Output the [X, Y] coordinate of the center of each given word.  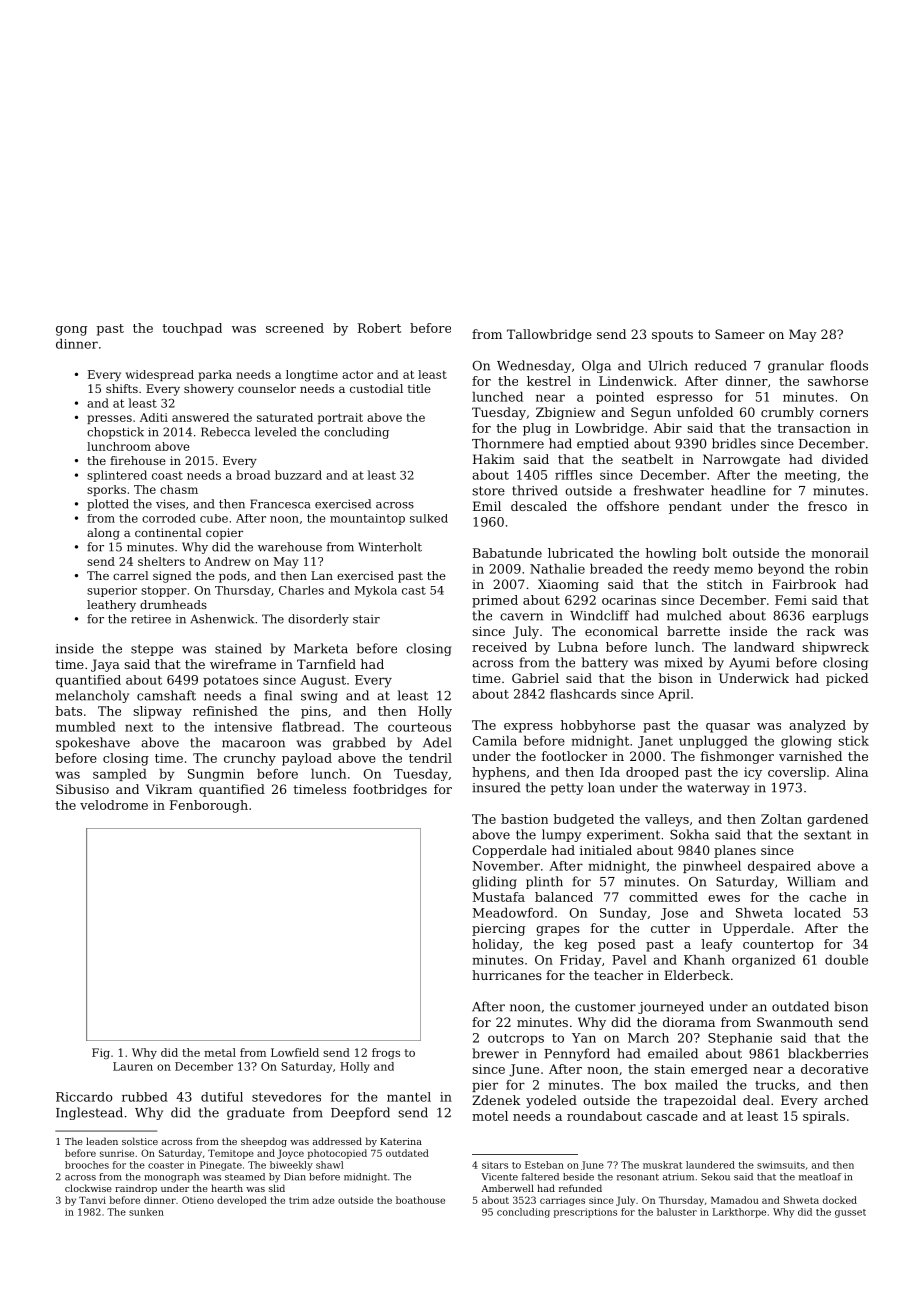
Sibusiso [82, 789]
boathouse [420, 1200]
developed [242, 1201]
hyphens [499, 773]
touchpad [192, 329]
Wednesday [534, 366]
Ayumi [749, 664]
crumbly [787, 413]
